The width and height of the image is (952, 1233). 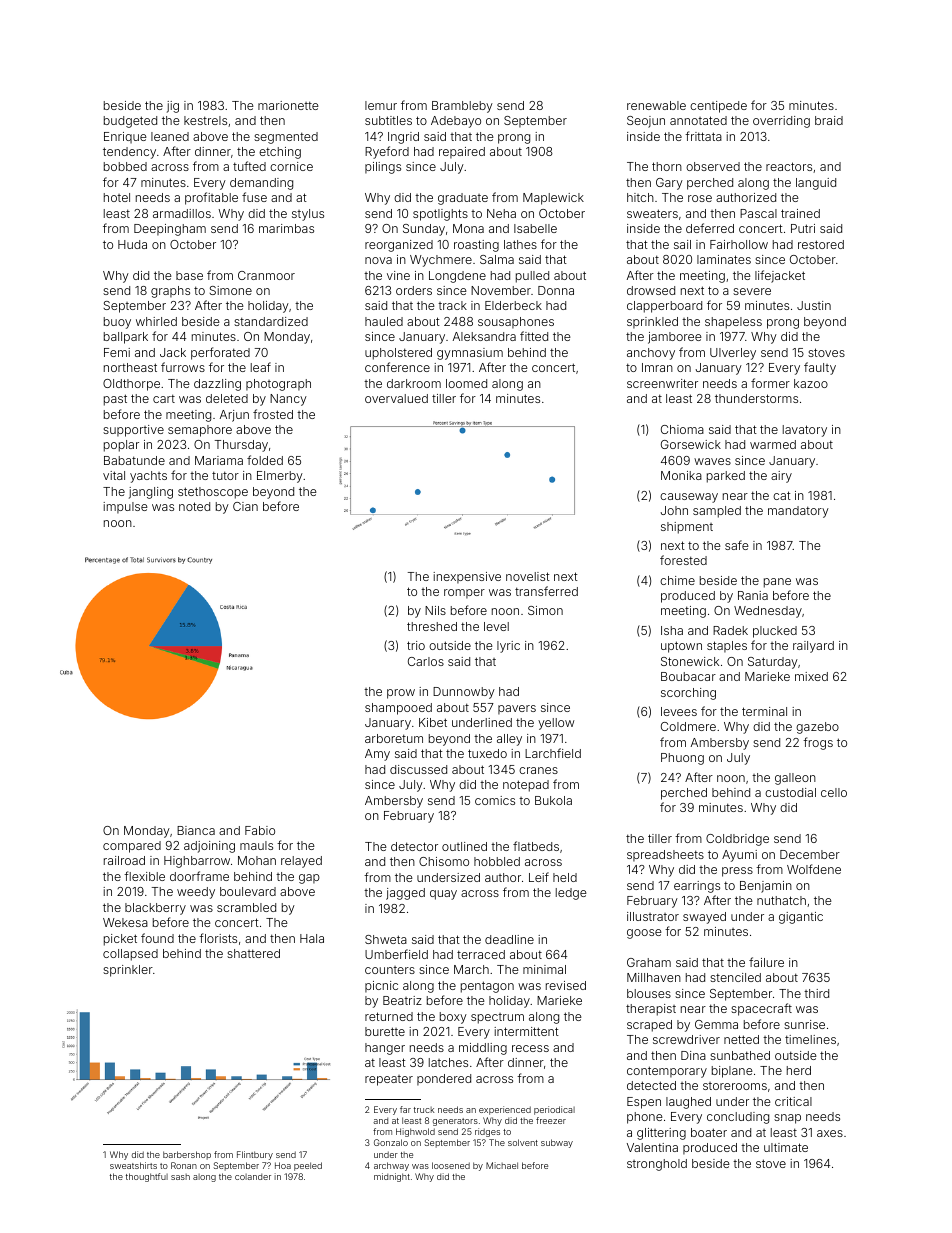 What do you see at coordinates (451, 1165) in the image?
I see `loosened` at bounding box center [451, 1165].
